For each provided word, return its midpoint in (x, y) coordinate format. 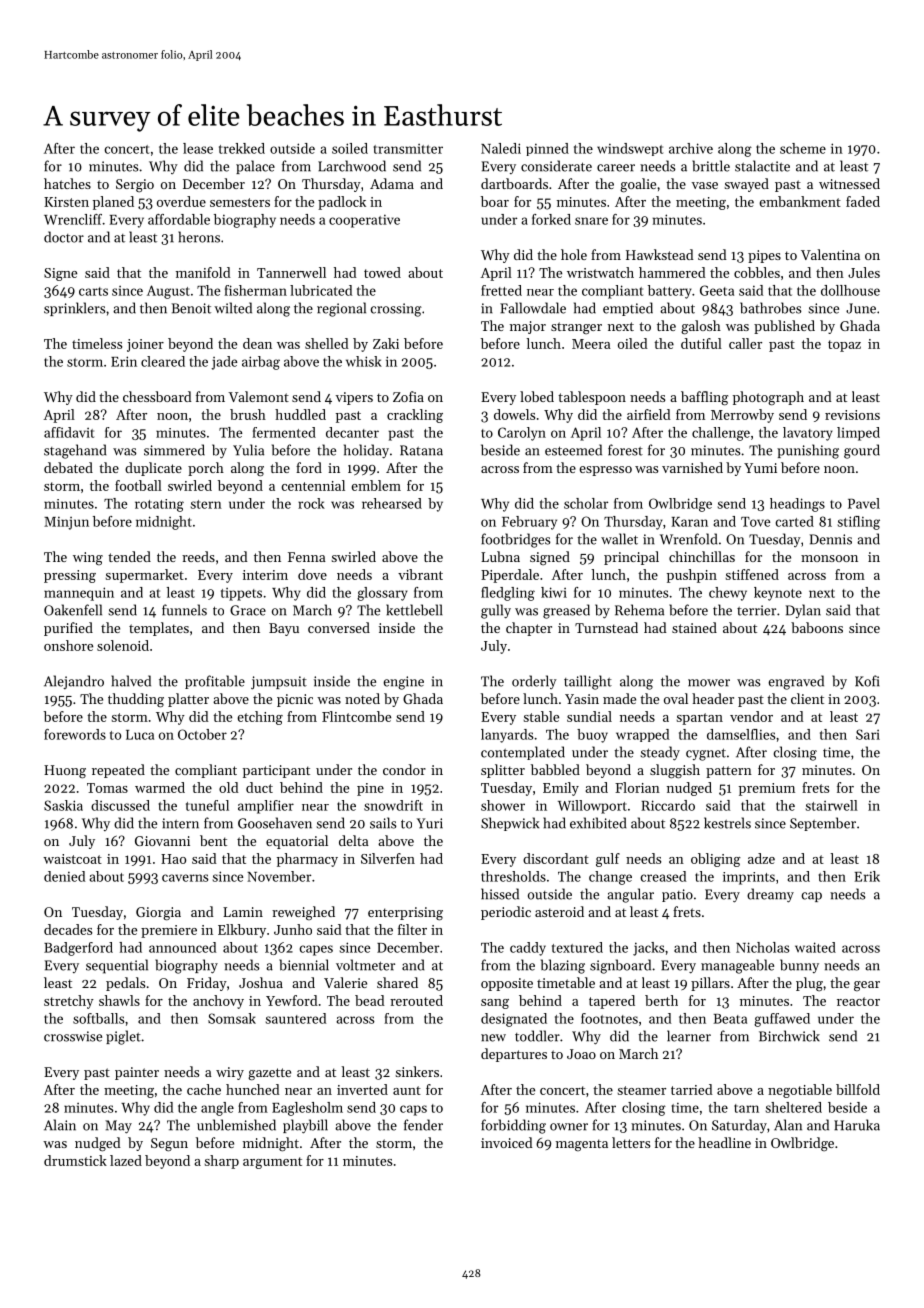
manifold (203, 272)
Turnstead (606, 627)
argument (272, 1163)
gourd (862, 451)
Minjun (66, 523)
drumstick (75, 1160)
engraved (796, 682)
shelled (327, 343)
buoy (592, 736)
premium (767, 789)
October (202, 734)
